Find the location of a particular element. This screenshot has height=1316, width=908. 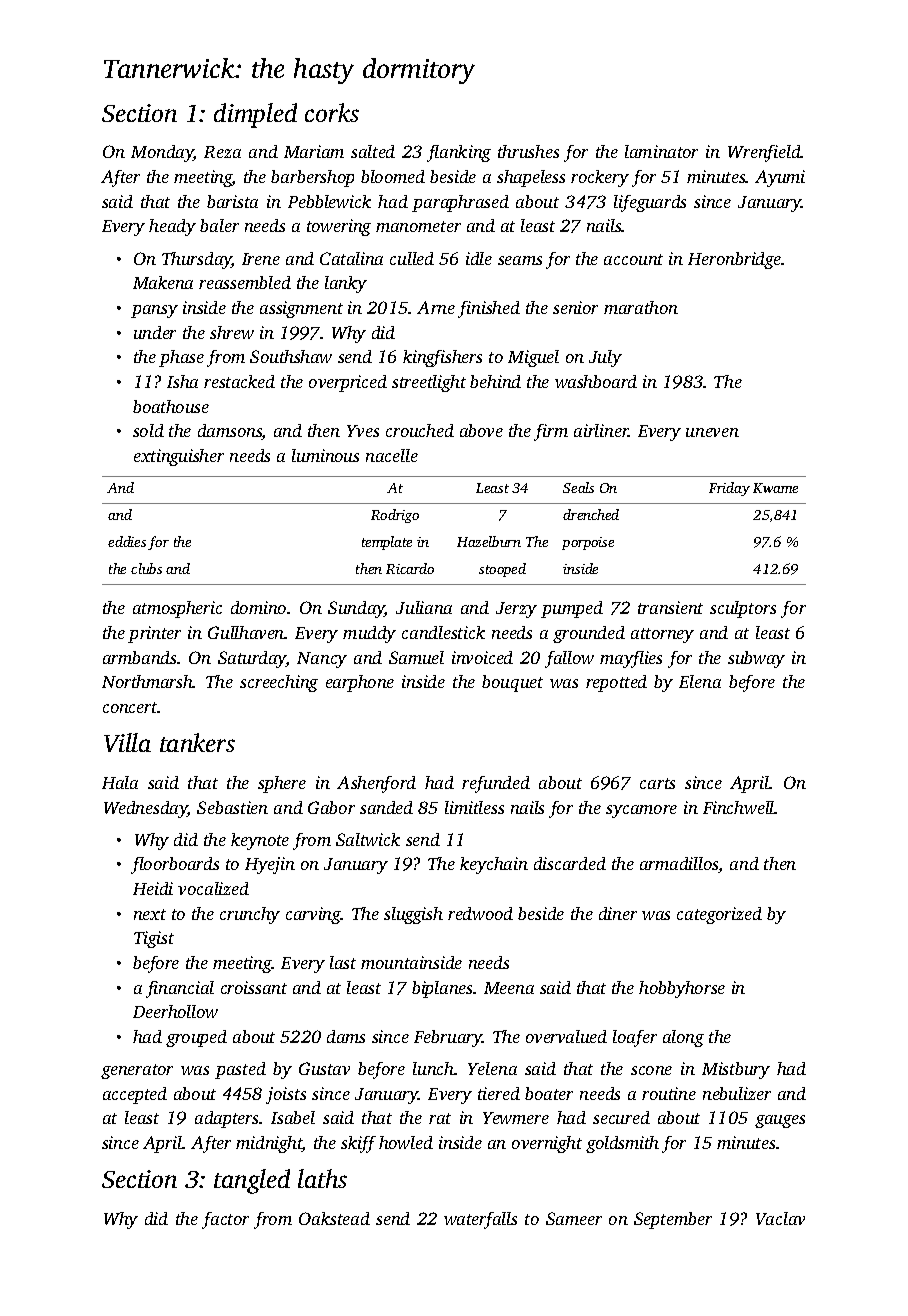

Makena is located at coordinates (163, 282).
